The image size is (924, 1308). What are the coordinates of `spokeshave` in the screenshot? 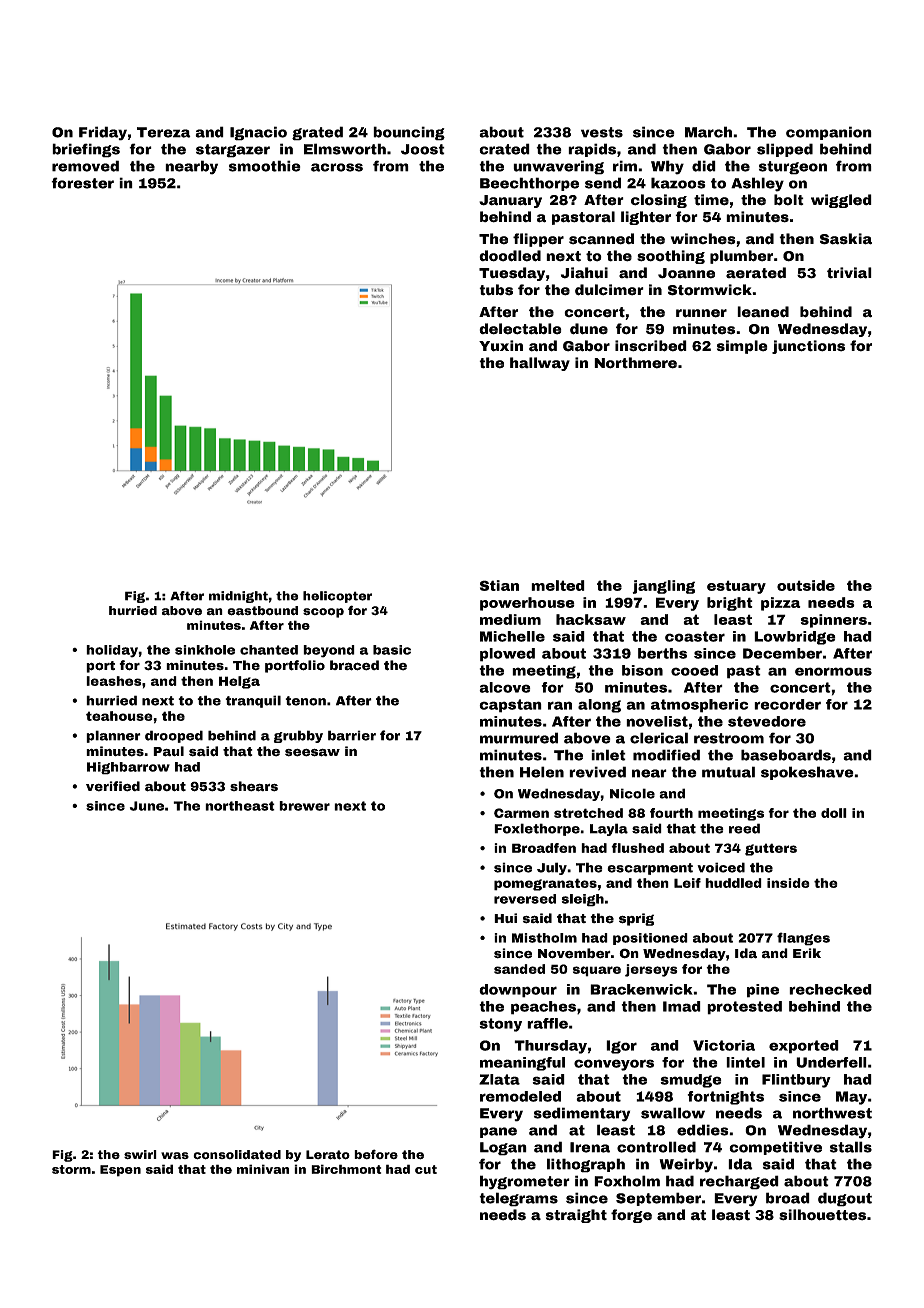 It's located at (807, 773).
